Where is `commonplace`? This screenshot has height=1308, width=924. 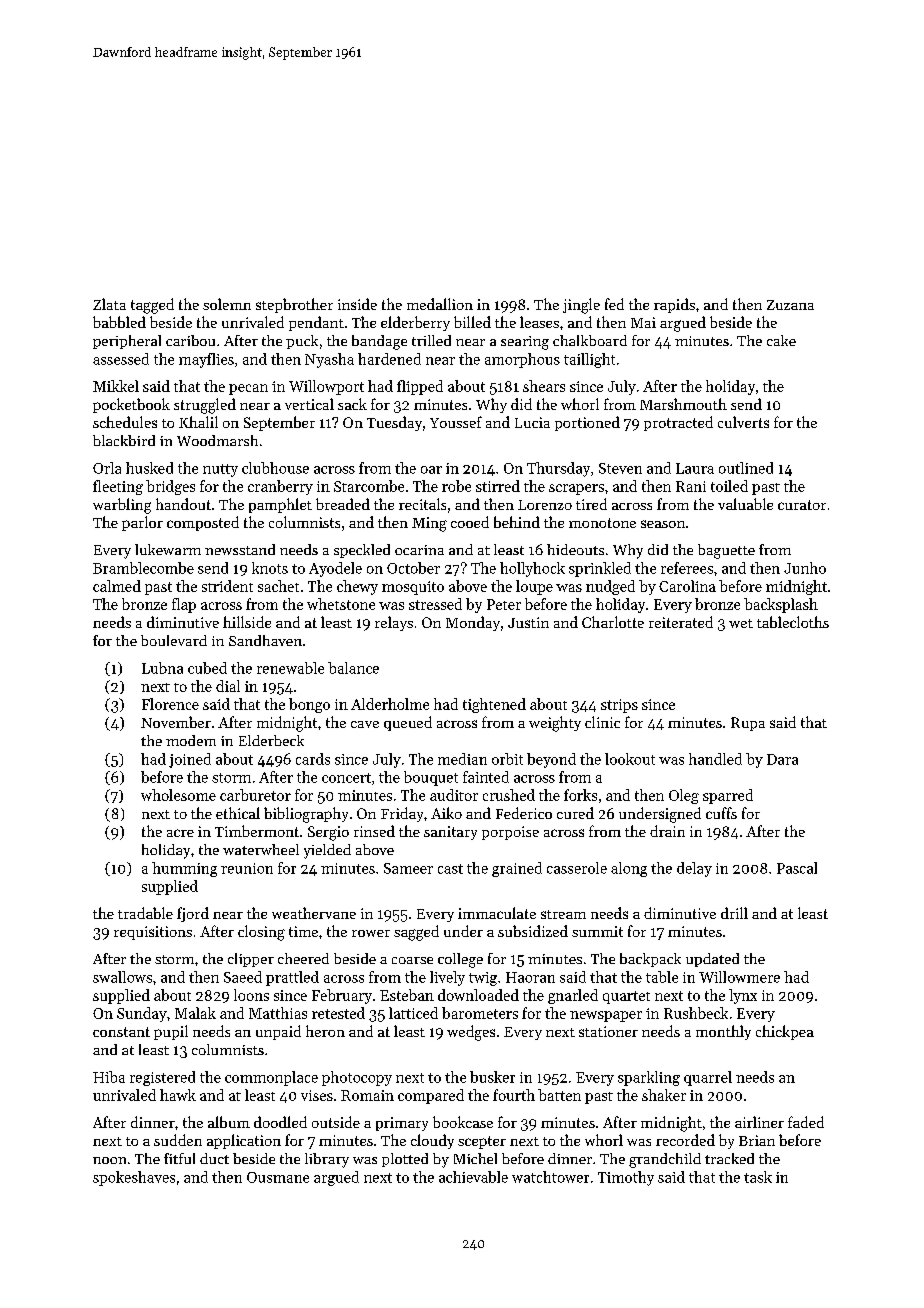 commonplace is located at coordinates (271, 1078).
